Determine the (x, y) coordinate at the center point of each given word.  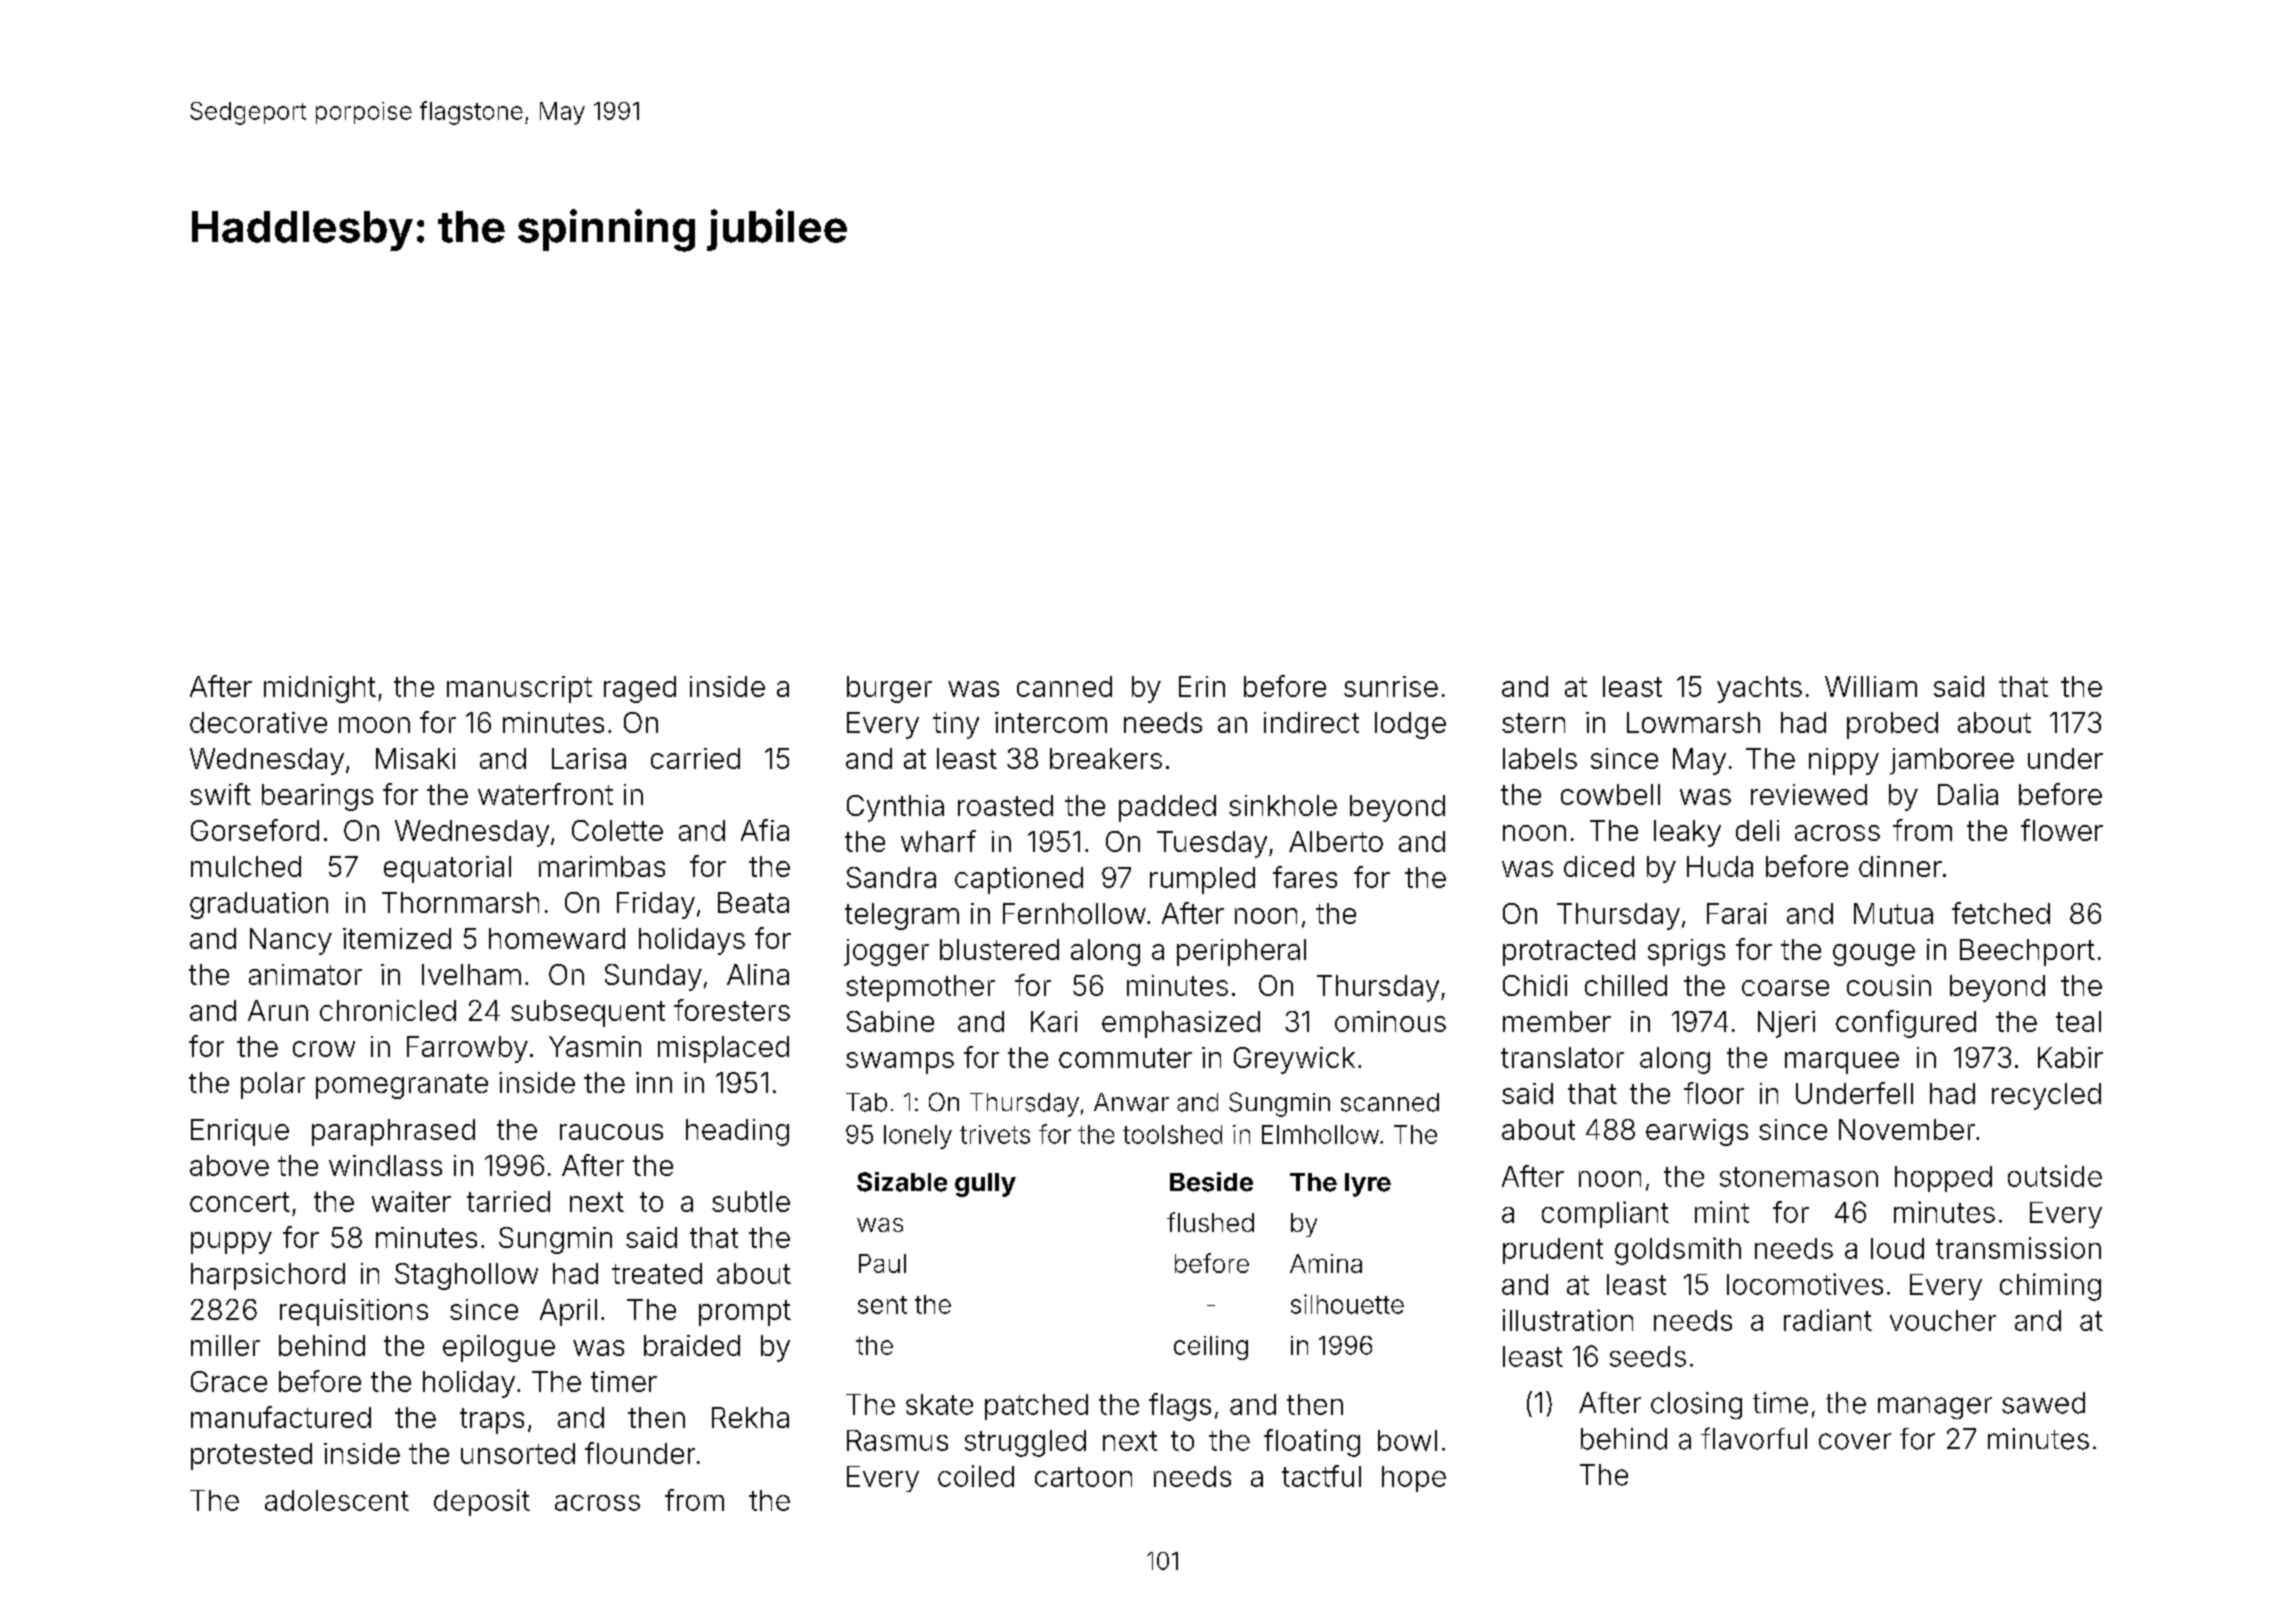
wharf (938, 841)
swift (220, 794)
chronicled (388, 1010)
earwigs (1697, 1132)
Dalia (1968, 794)
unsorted (518, 1453)
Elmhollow (1320, 1134)
